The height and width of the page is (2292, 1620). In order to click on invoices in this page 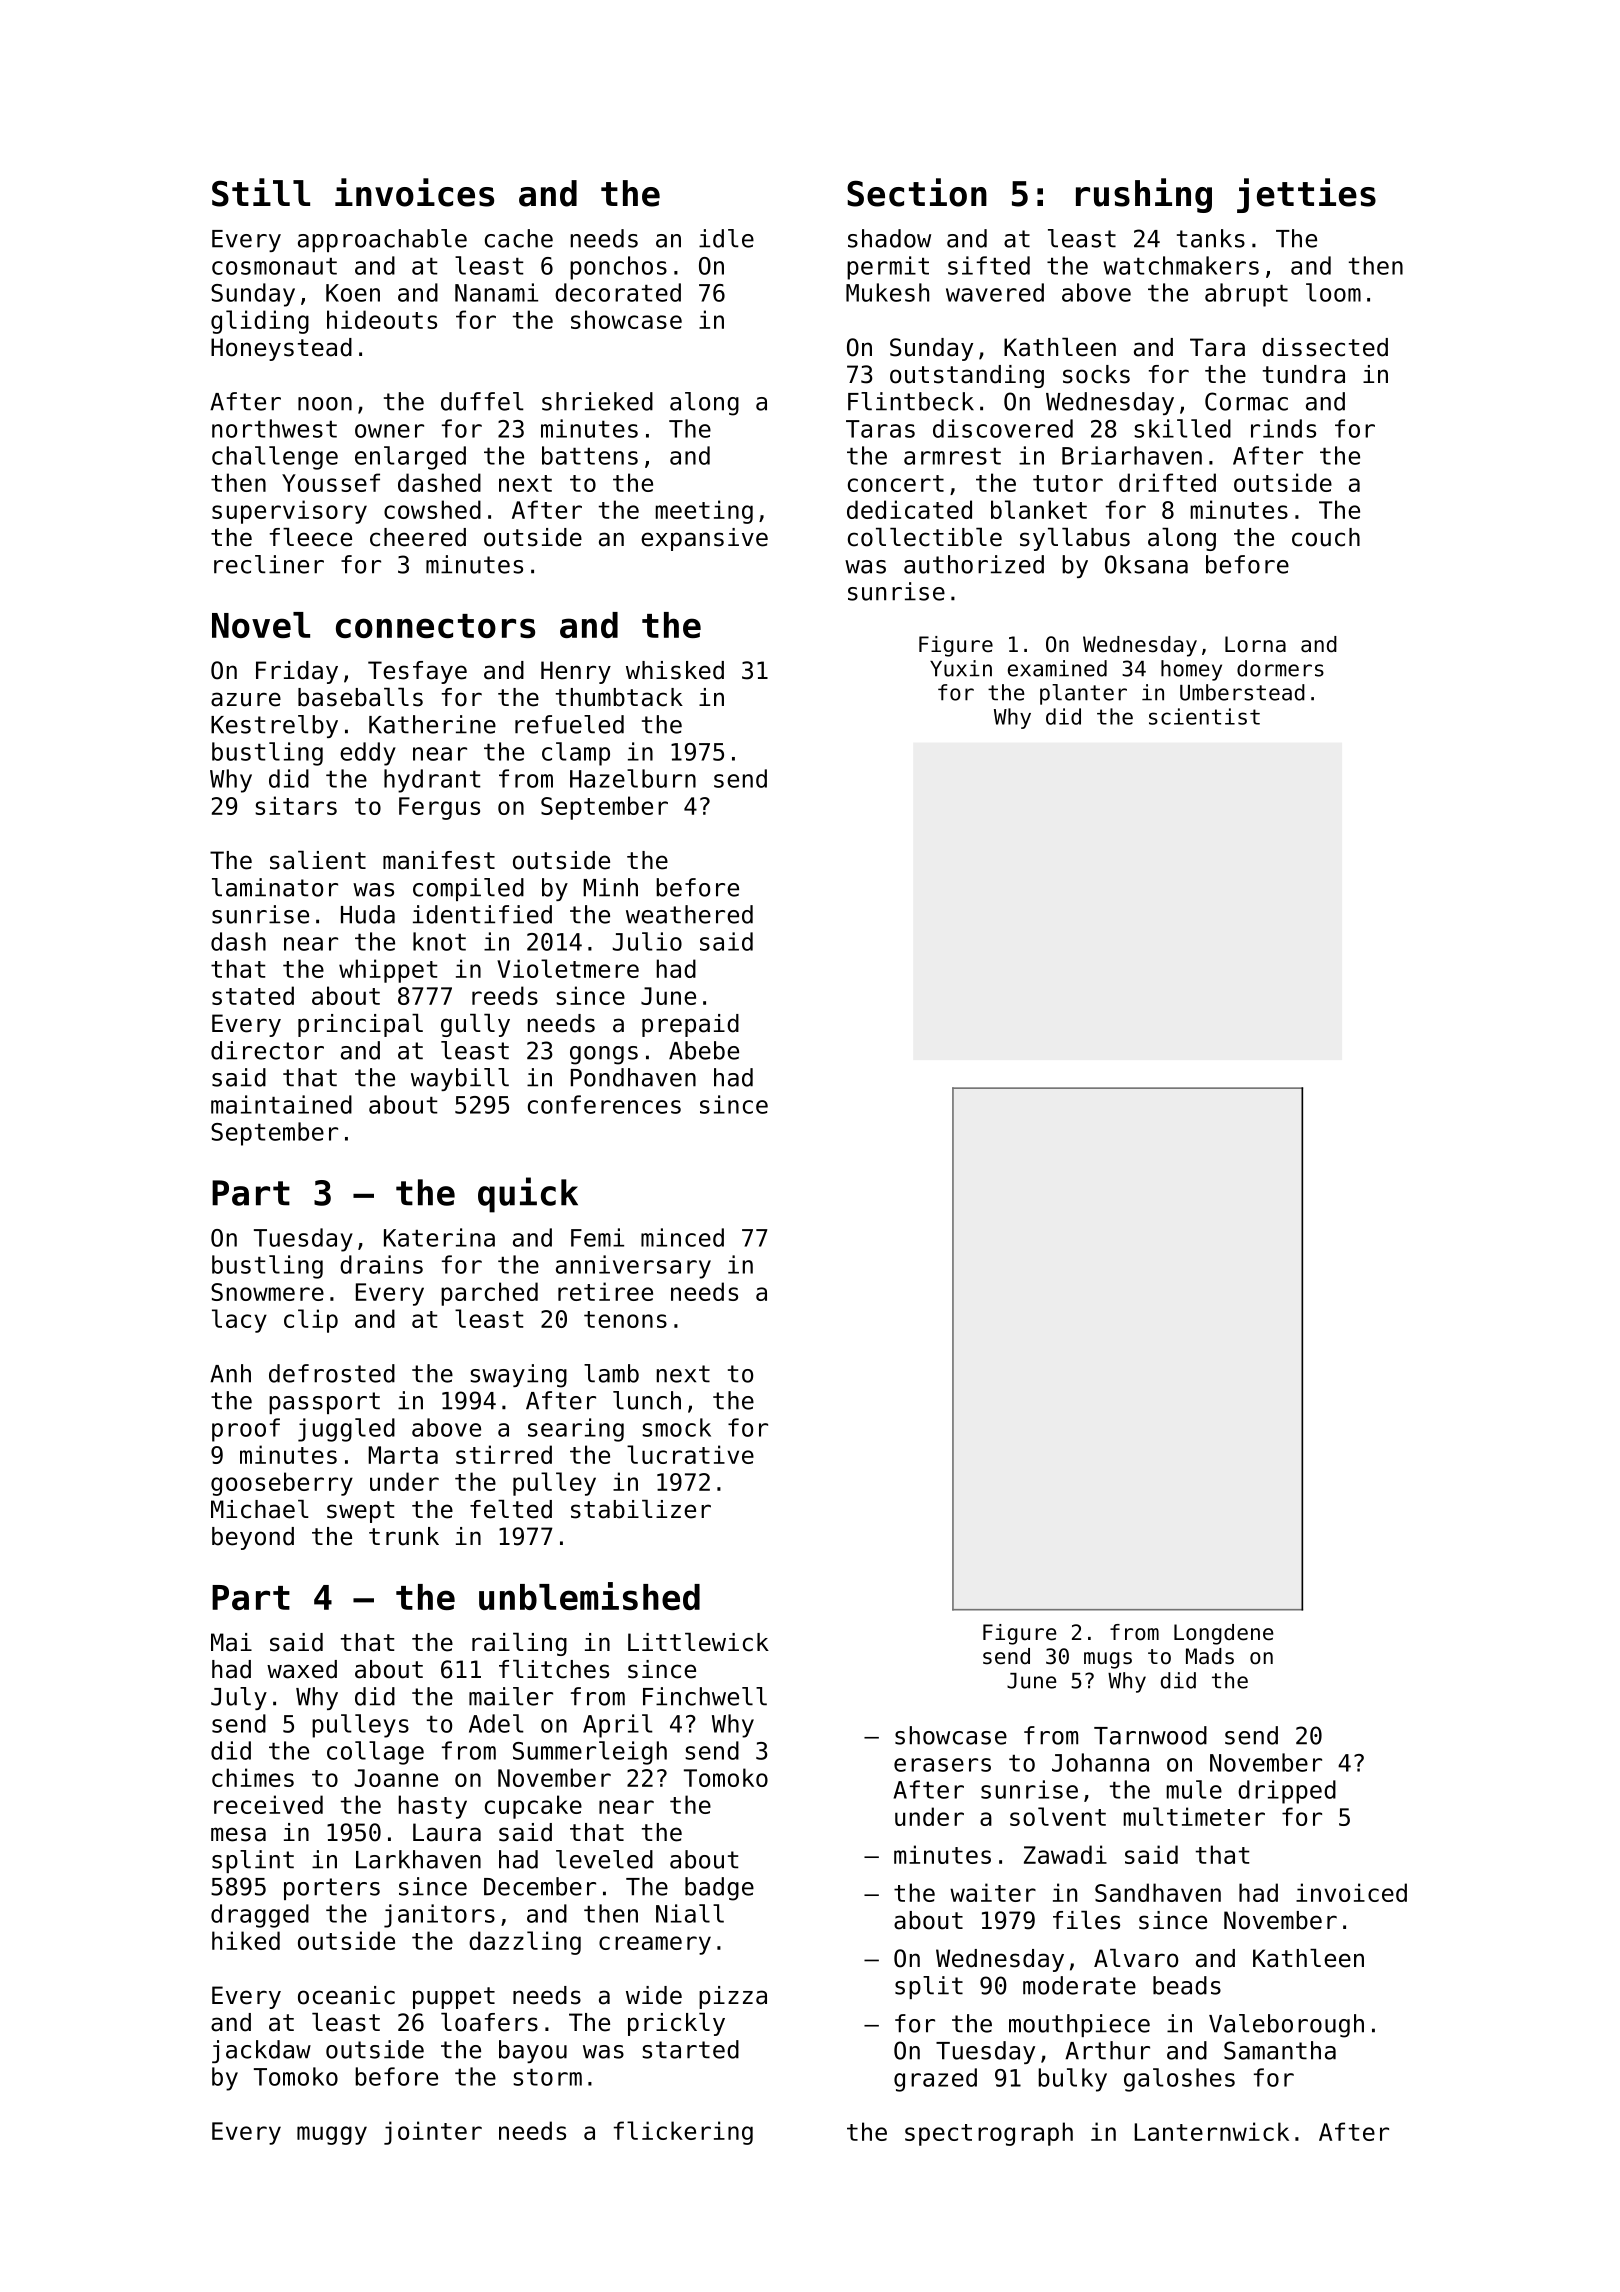, I will do `click(414, 192)`.
